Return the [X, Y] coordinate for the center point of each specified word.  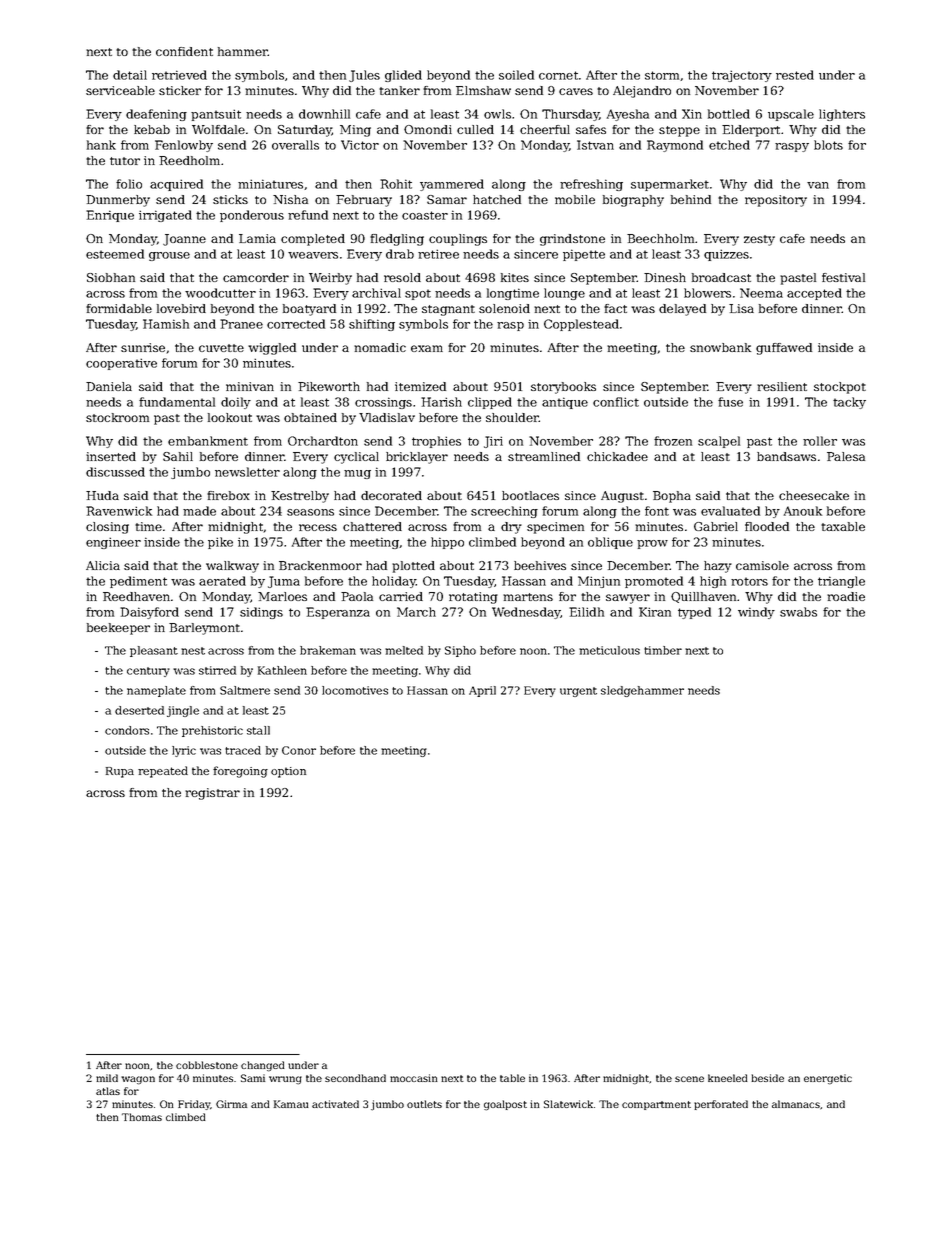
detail [130, 75]
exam [427, 348]
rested [795, 75]
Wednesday [526, 613]
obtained [310, 417]
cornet [558, 75]
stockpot [840, 388]
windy [756, 613]
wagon [138, 1080]
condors [127, 730]
